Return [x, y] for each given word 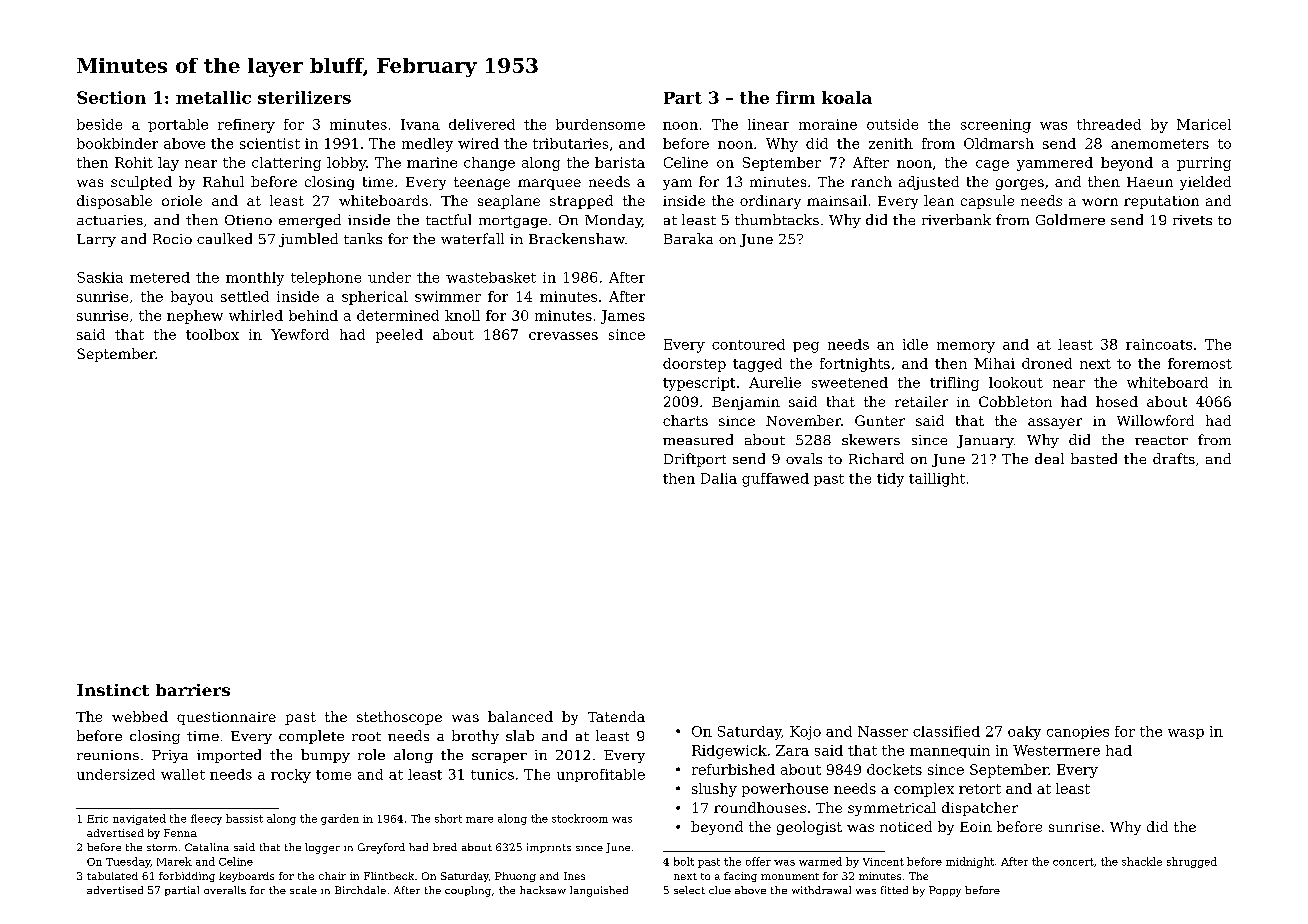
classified [946, 731]
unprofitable [601, 775]
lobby [346, 164]
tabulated [112, 876]
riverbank [956, 219]
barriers [193, 690]
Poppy [945, 891]
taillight [937, 480]
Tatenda [616, 716]
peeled [399, 336]
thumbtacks [777, 219]
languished [599, 891]
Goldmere [1070, 219]
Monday [613, 221]
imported [229, 756]
